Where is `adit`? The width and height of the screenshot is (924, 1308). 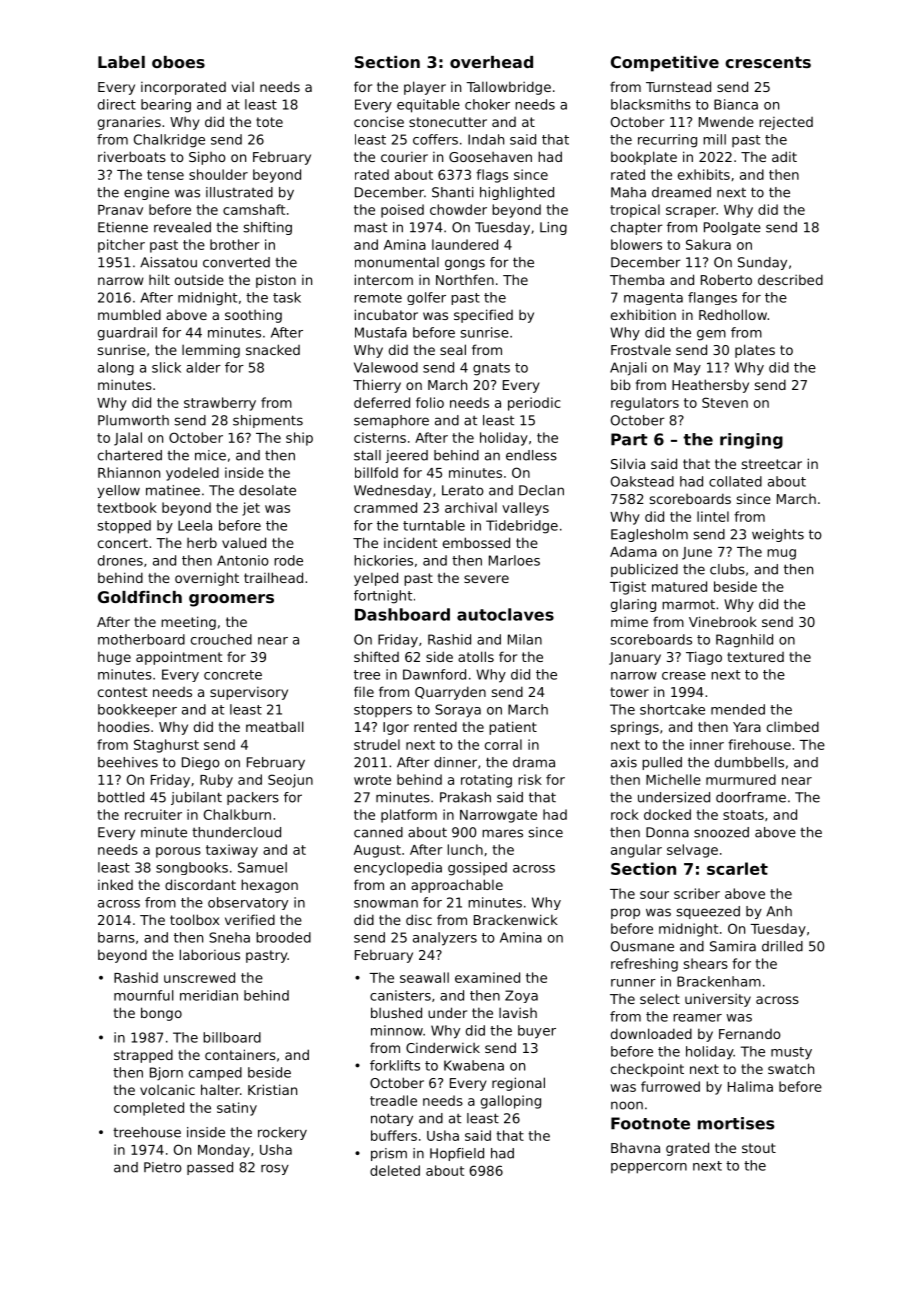 adit is located at coordinates (784, 156).
